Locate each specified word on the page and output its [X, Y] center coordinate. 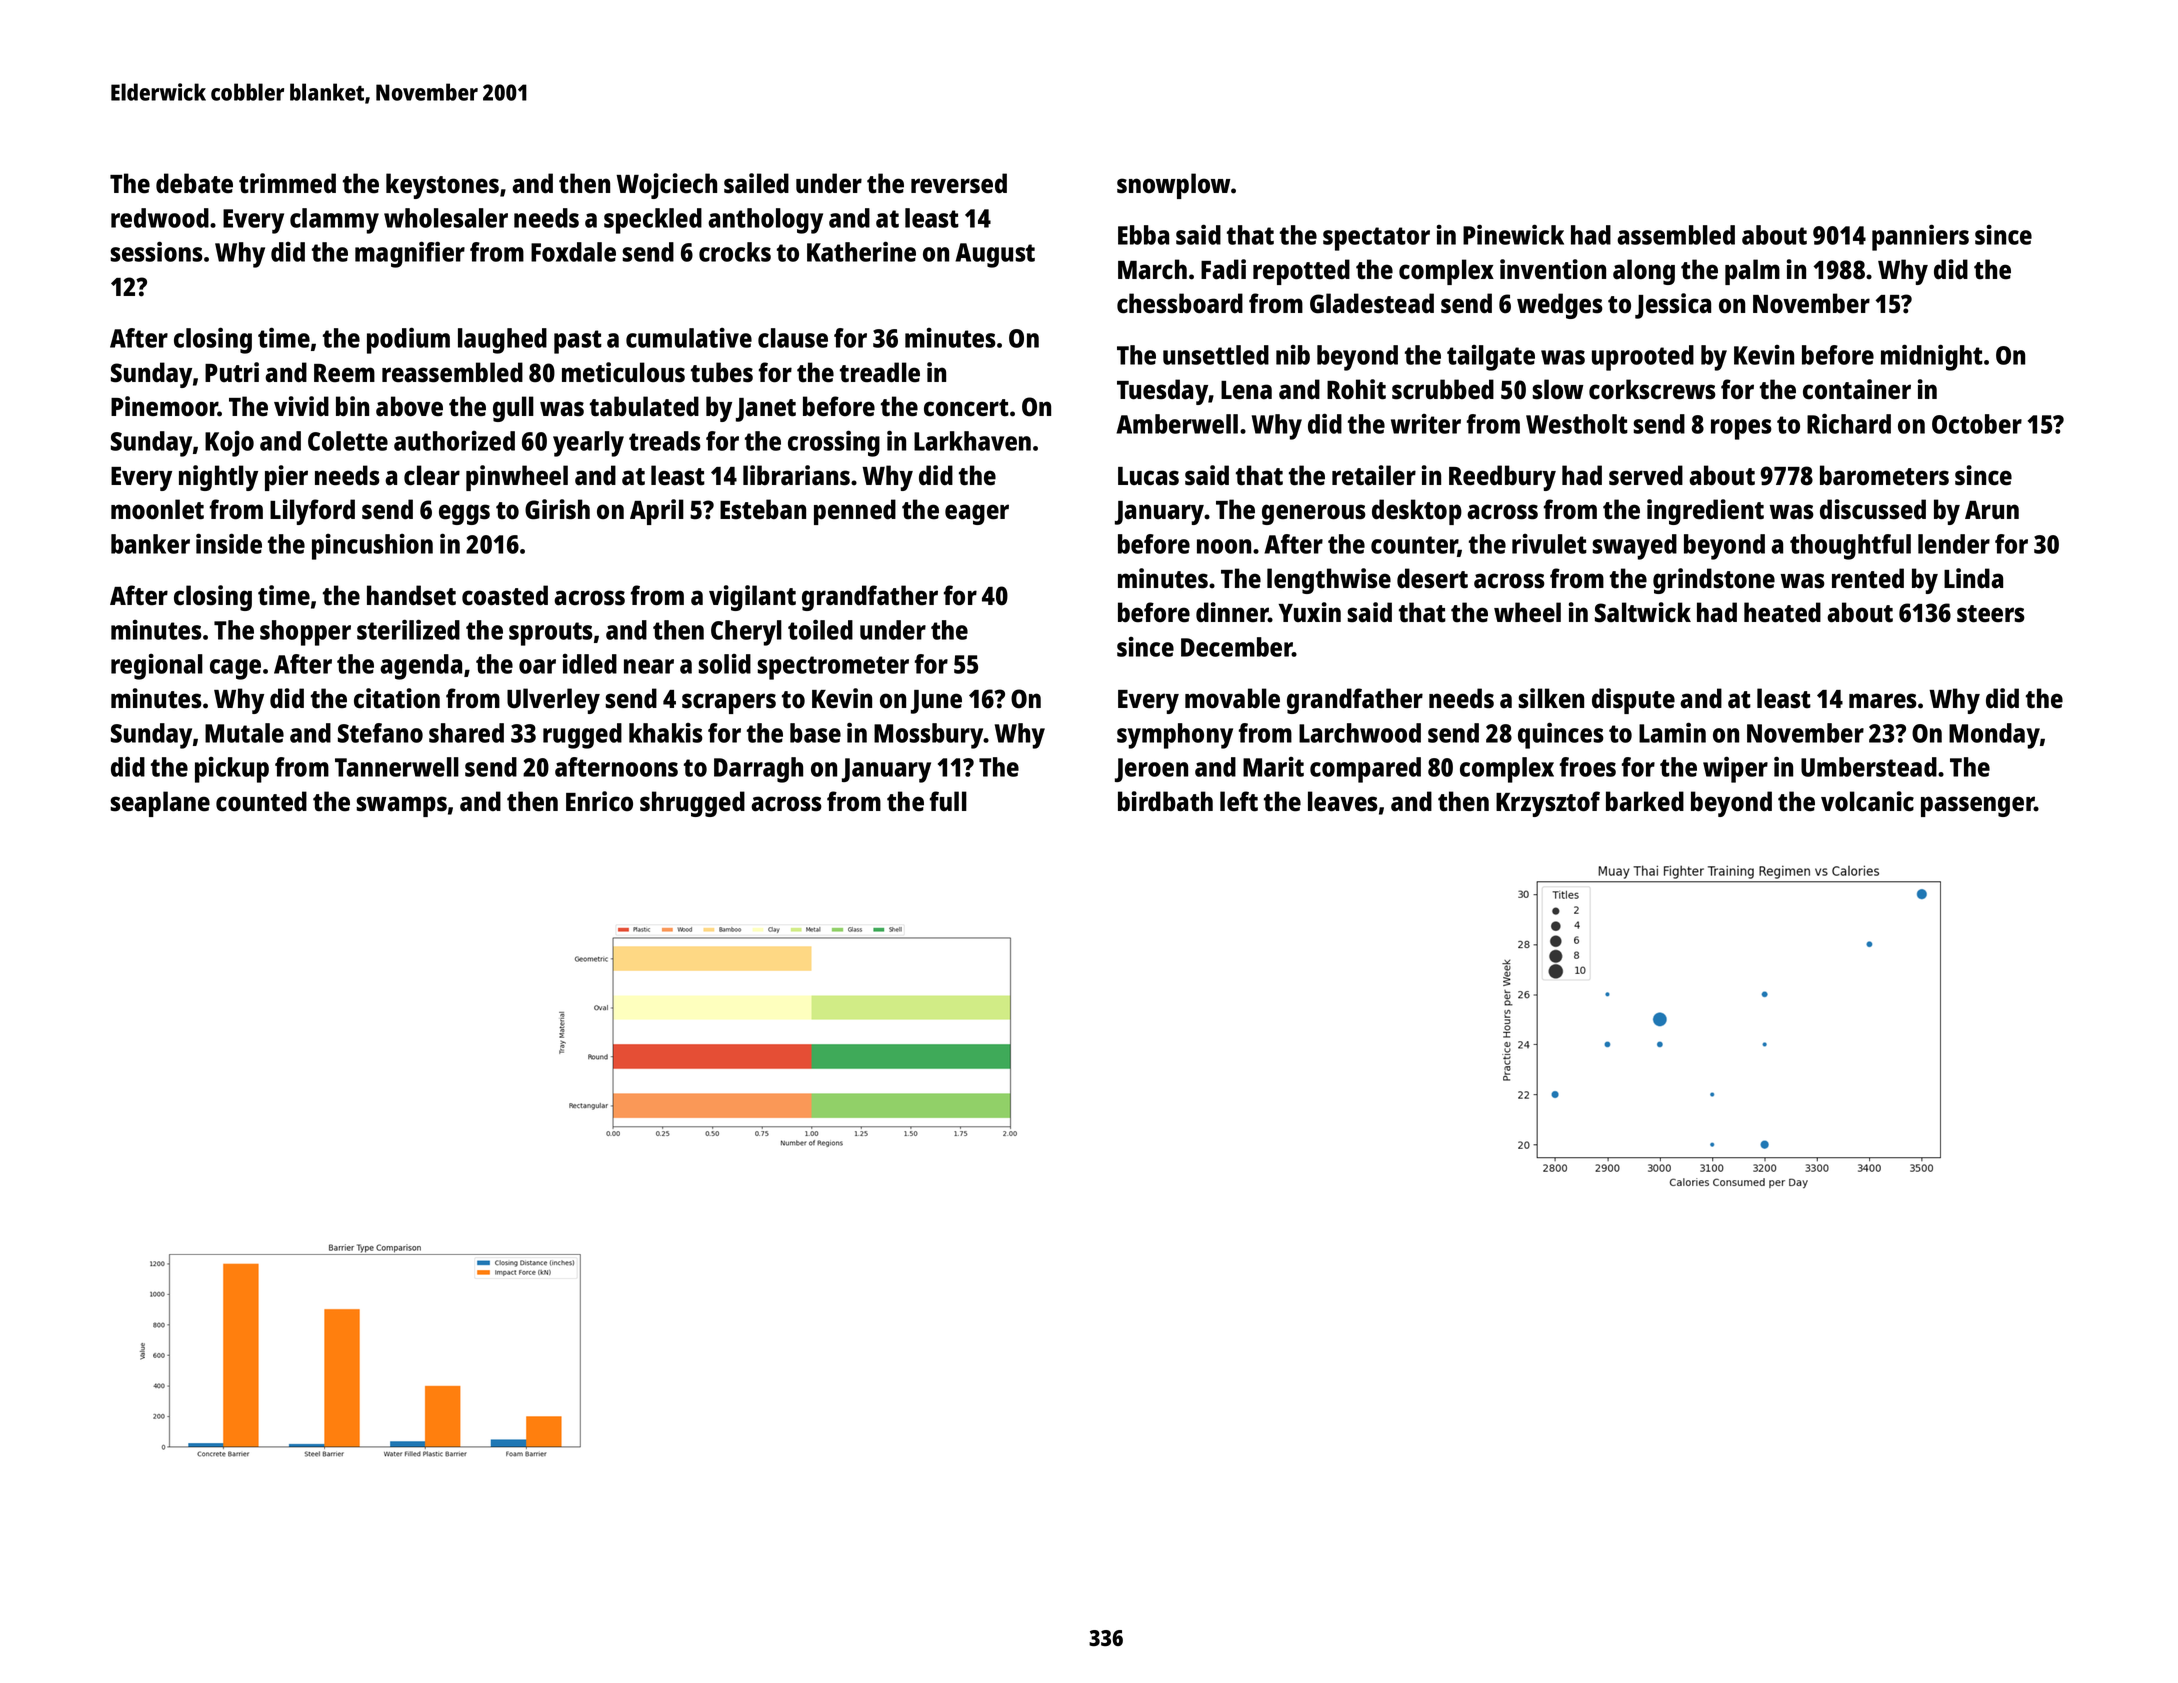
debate [194, 183]
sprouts [551, 634]
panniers [1920, 237]
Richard [1849, 423]
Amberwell [1177, 424]
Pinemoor [164, 406]
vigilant [752, 598]
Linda [1973, 578]
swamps [401, 806]
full [948, 801]
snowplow [1174, 186]
